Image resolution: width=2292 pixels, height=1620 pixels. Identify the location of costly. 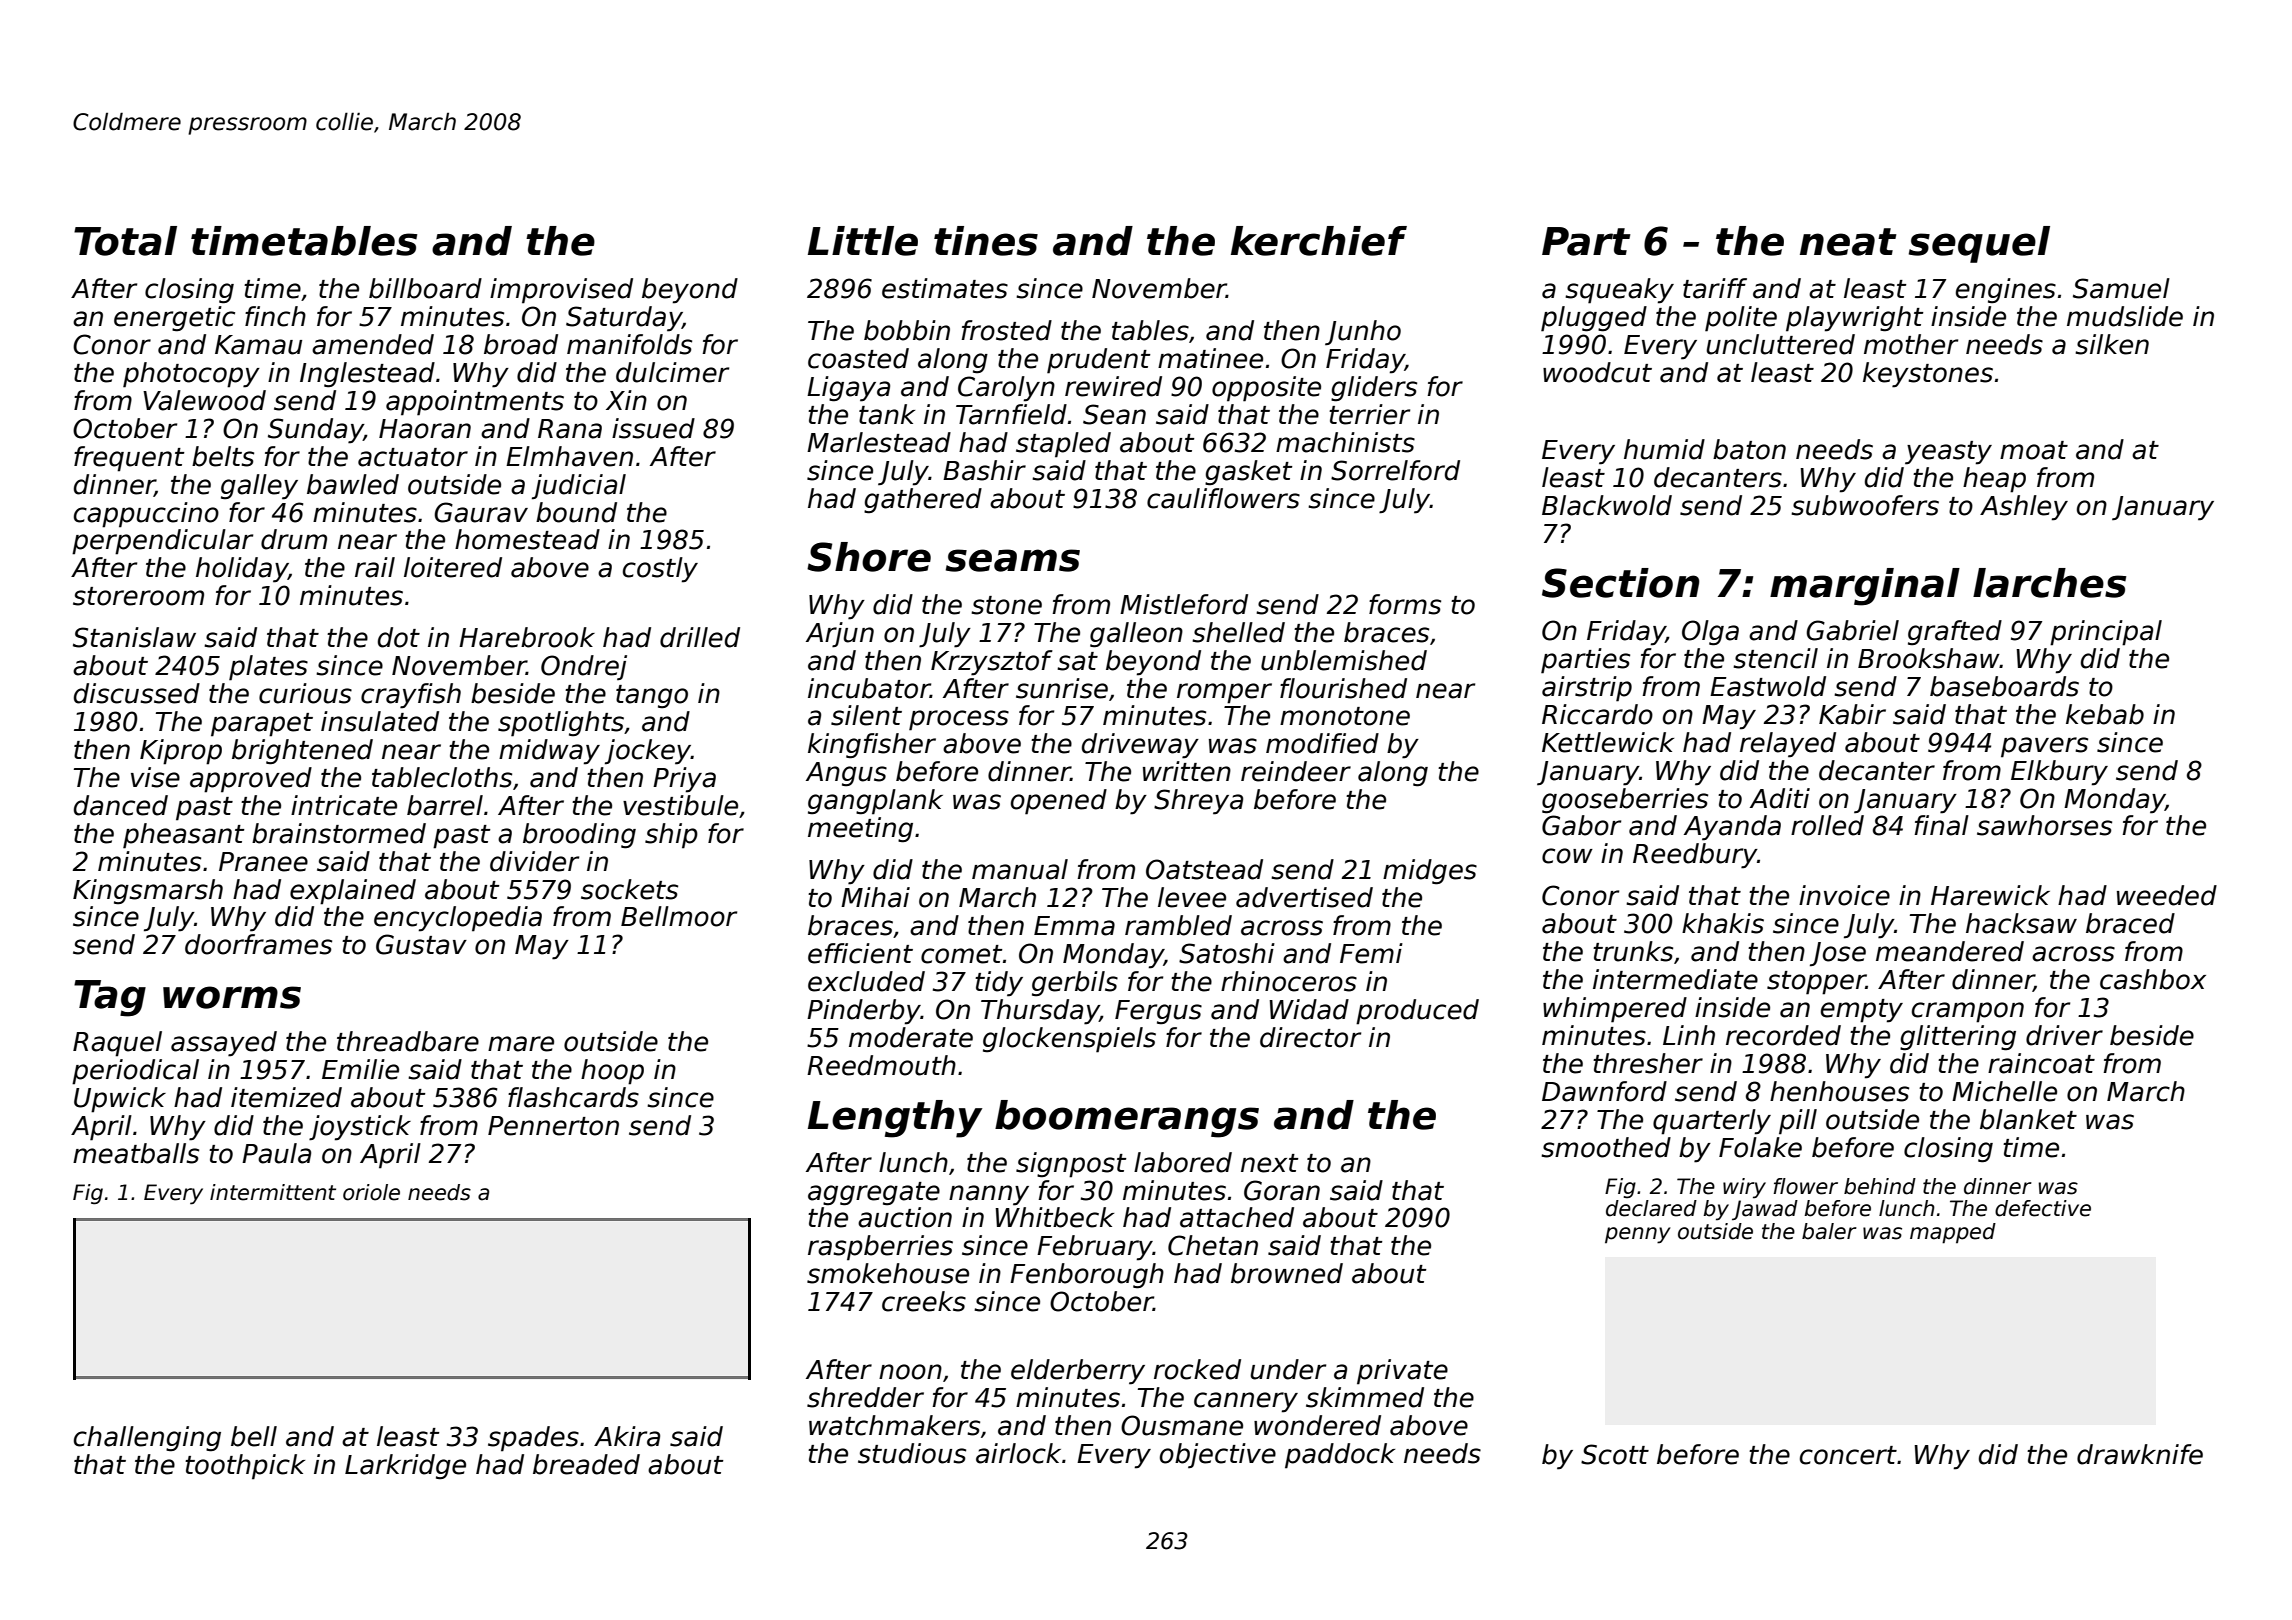
(660, 570).
